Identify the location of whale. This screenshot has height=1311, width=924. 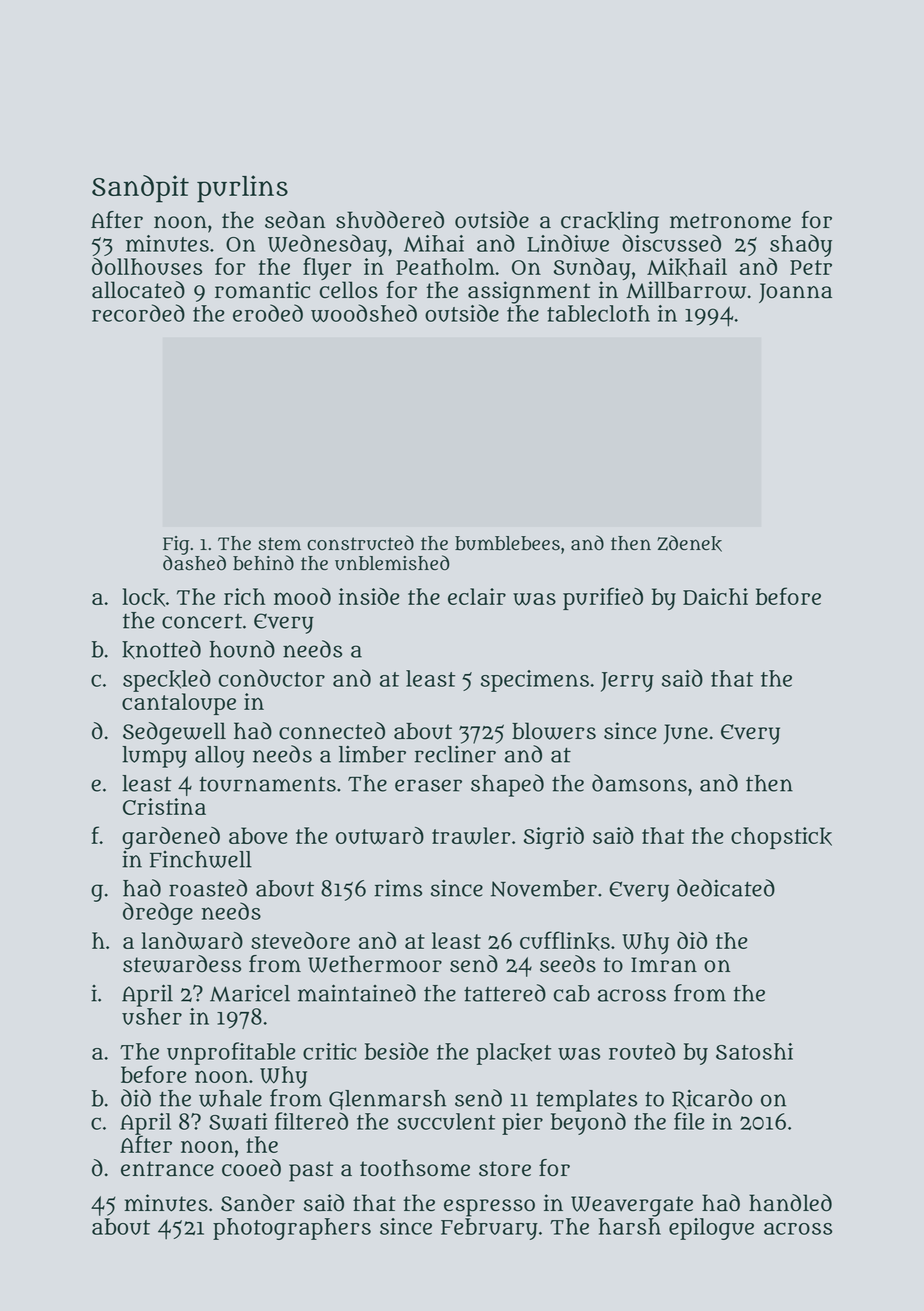
(230, 1098).
